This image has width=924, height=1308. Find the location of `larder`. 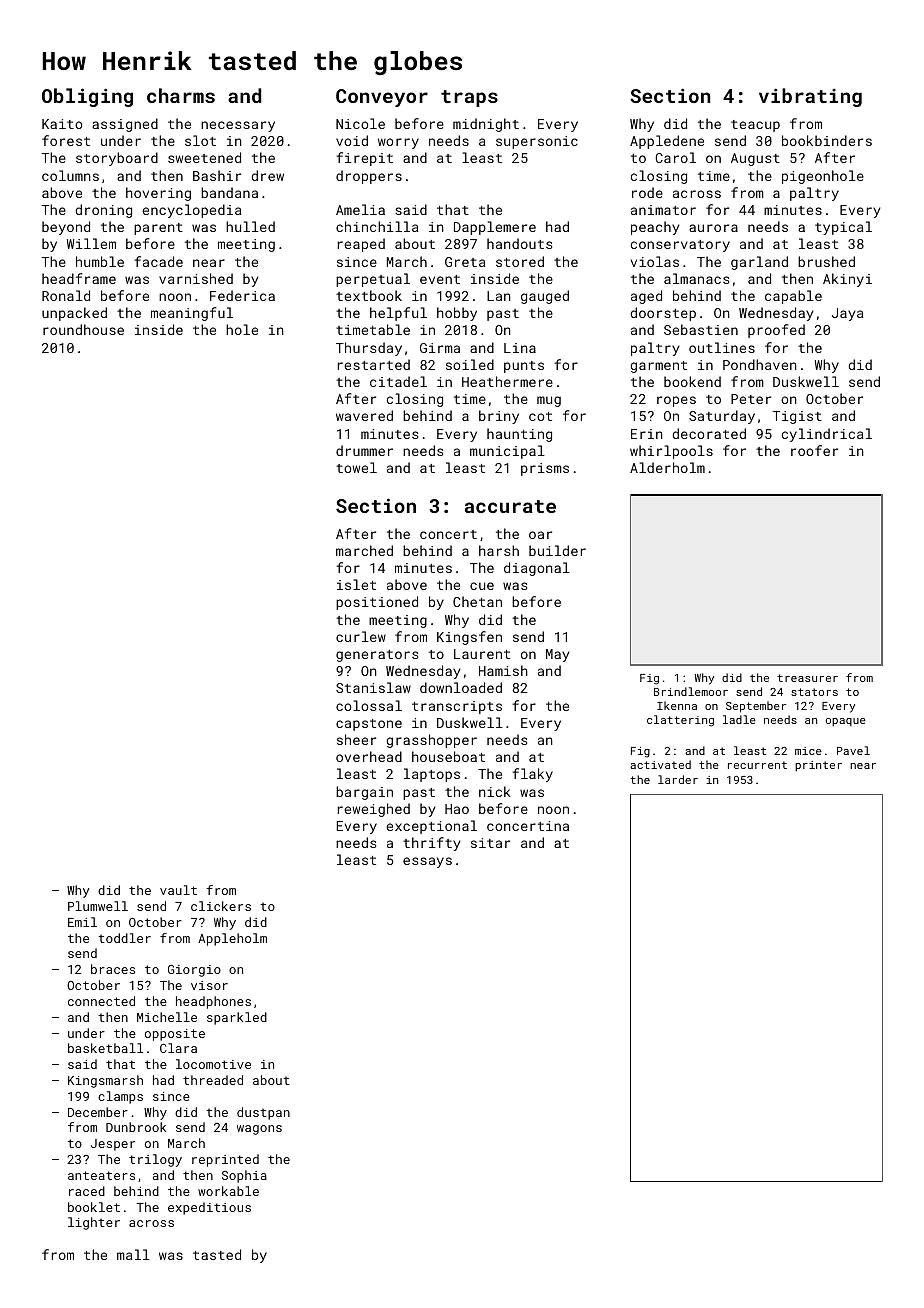

larder is located at coordinates (678, 779).
